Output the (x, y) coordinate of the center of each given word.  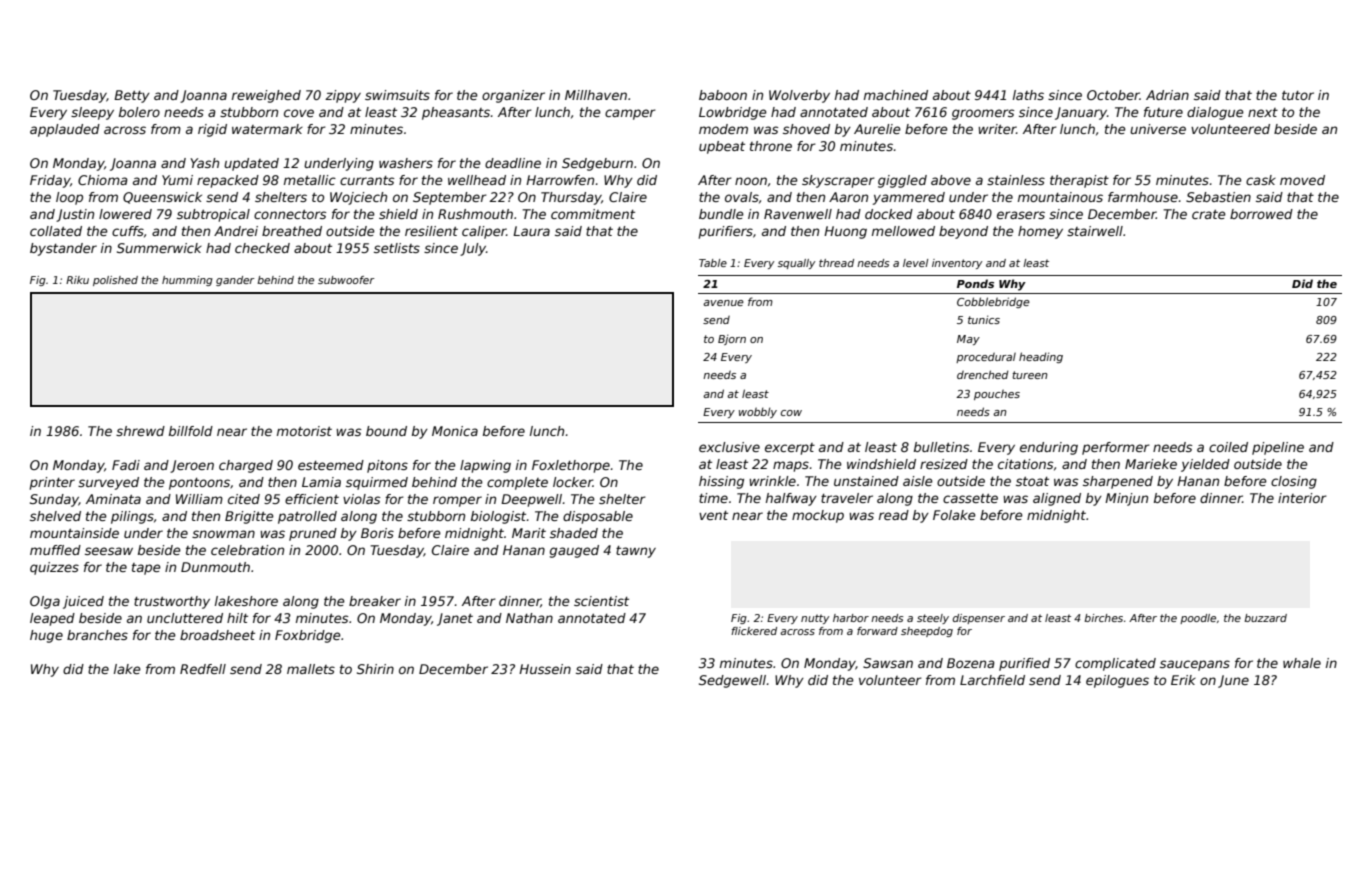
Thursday (571, 198)
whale (1302, 663)
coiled (1228, 447)
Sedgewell (732, 681)
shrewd (140, 431)
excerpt (790, 449)
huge (46, 636)
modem (723, 129)
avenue (723, 303)
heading (1041, 357)
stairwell (1095, 231)
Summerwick (159, 248)
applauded (65, 130)
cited (244, 499)
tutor (1298, 95)
